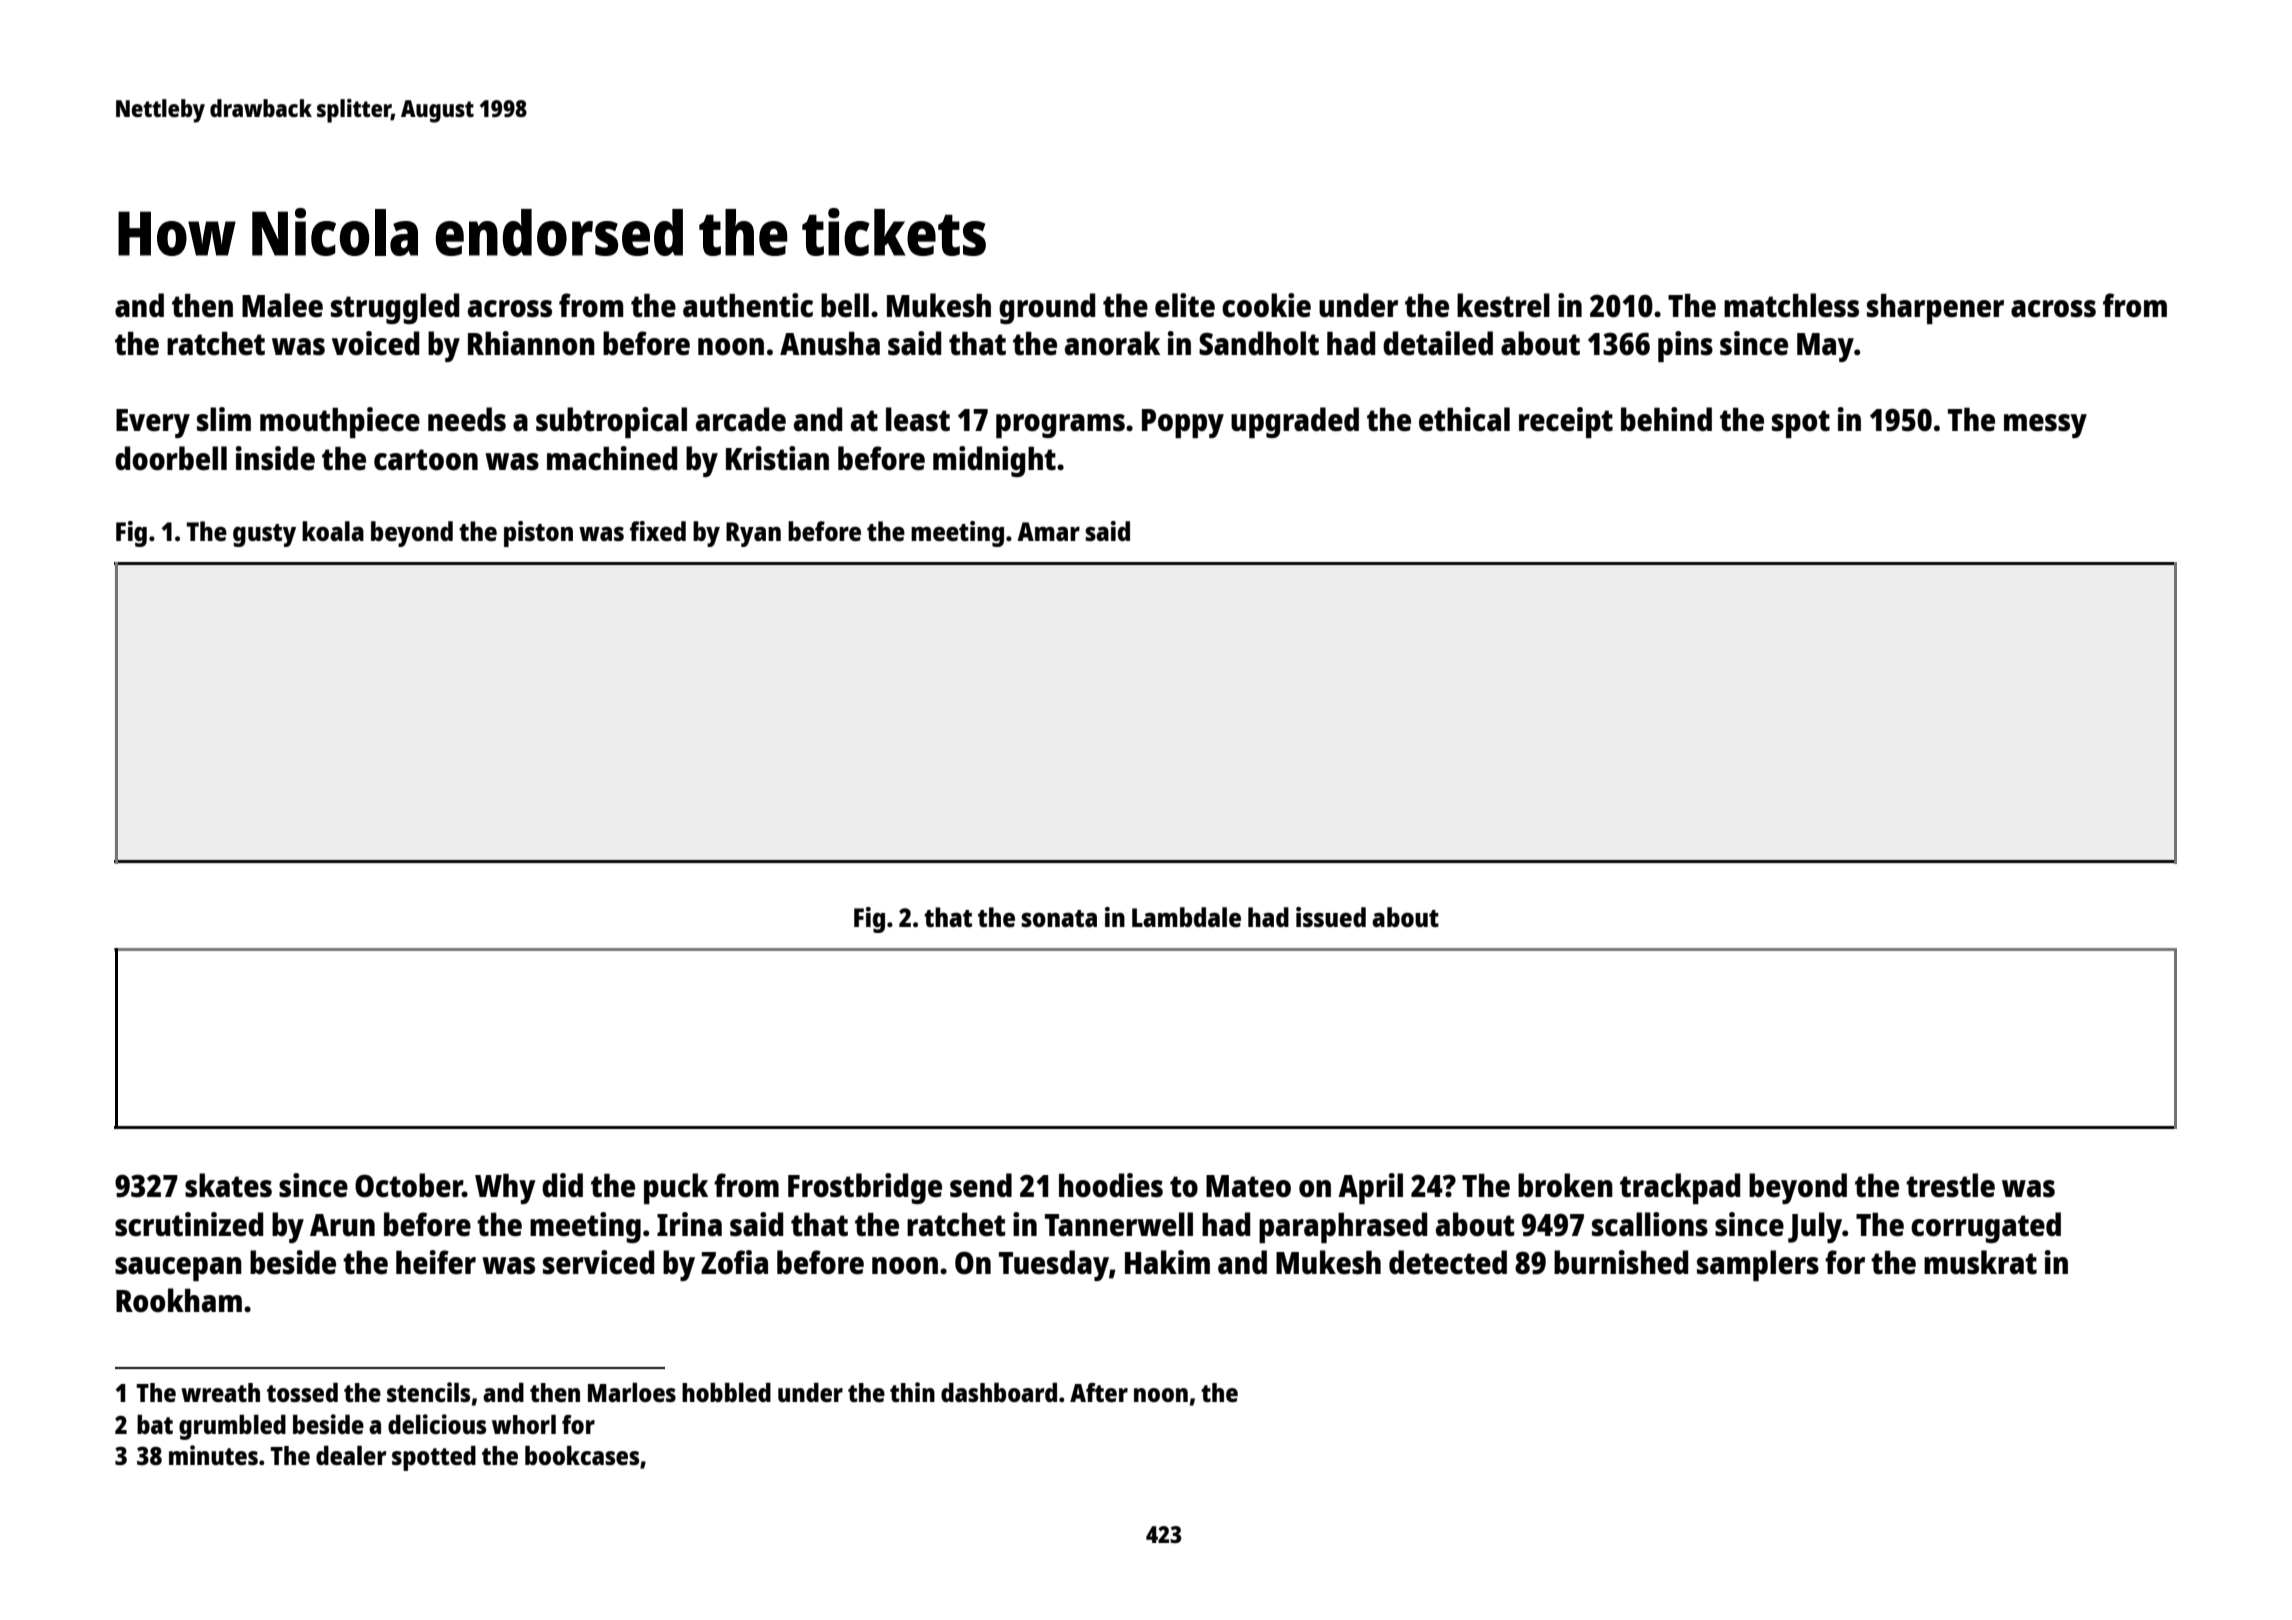 This image has height=1620, width=2292. What do you see at coordinates (1185, 305) in the image?
I see `elite` at bounding box center [1185, 305].
